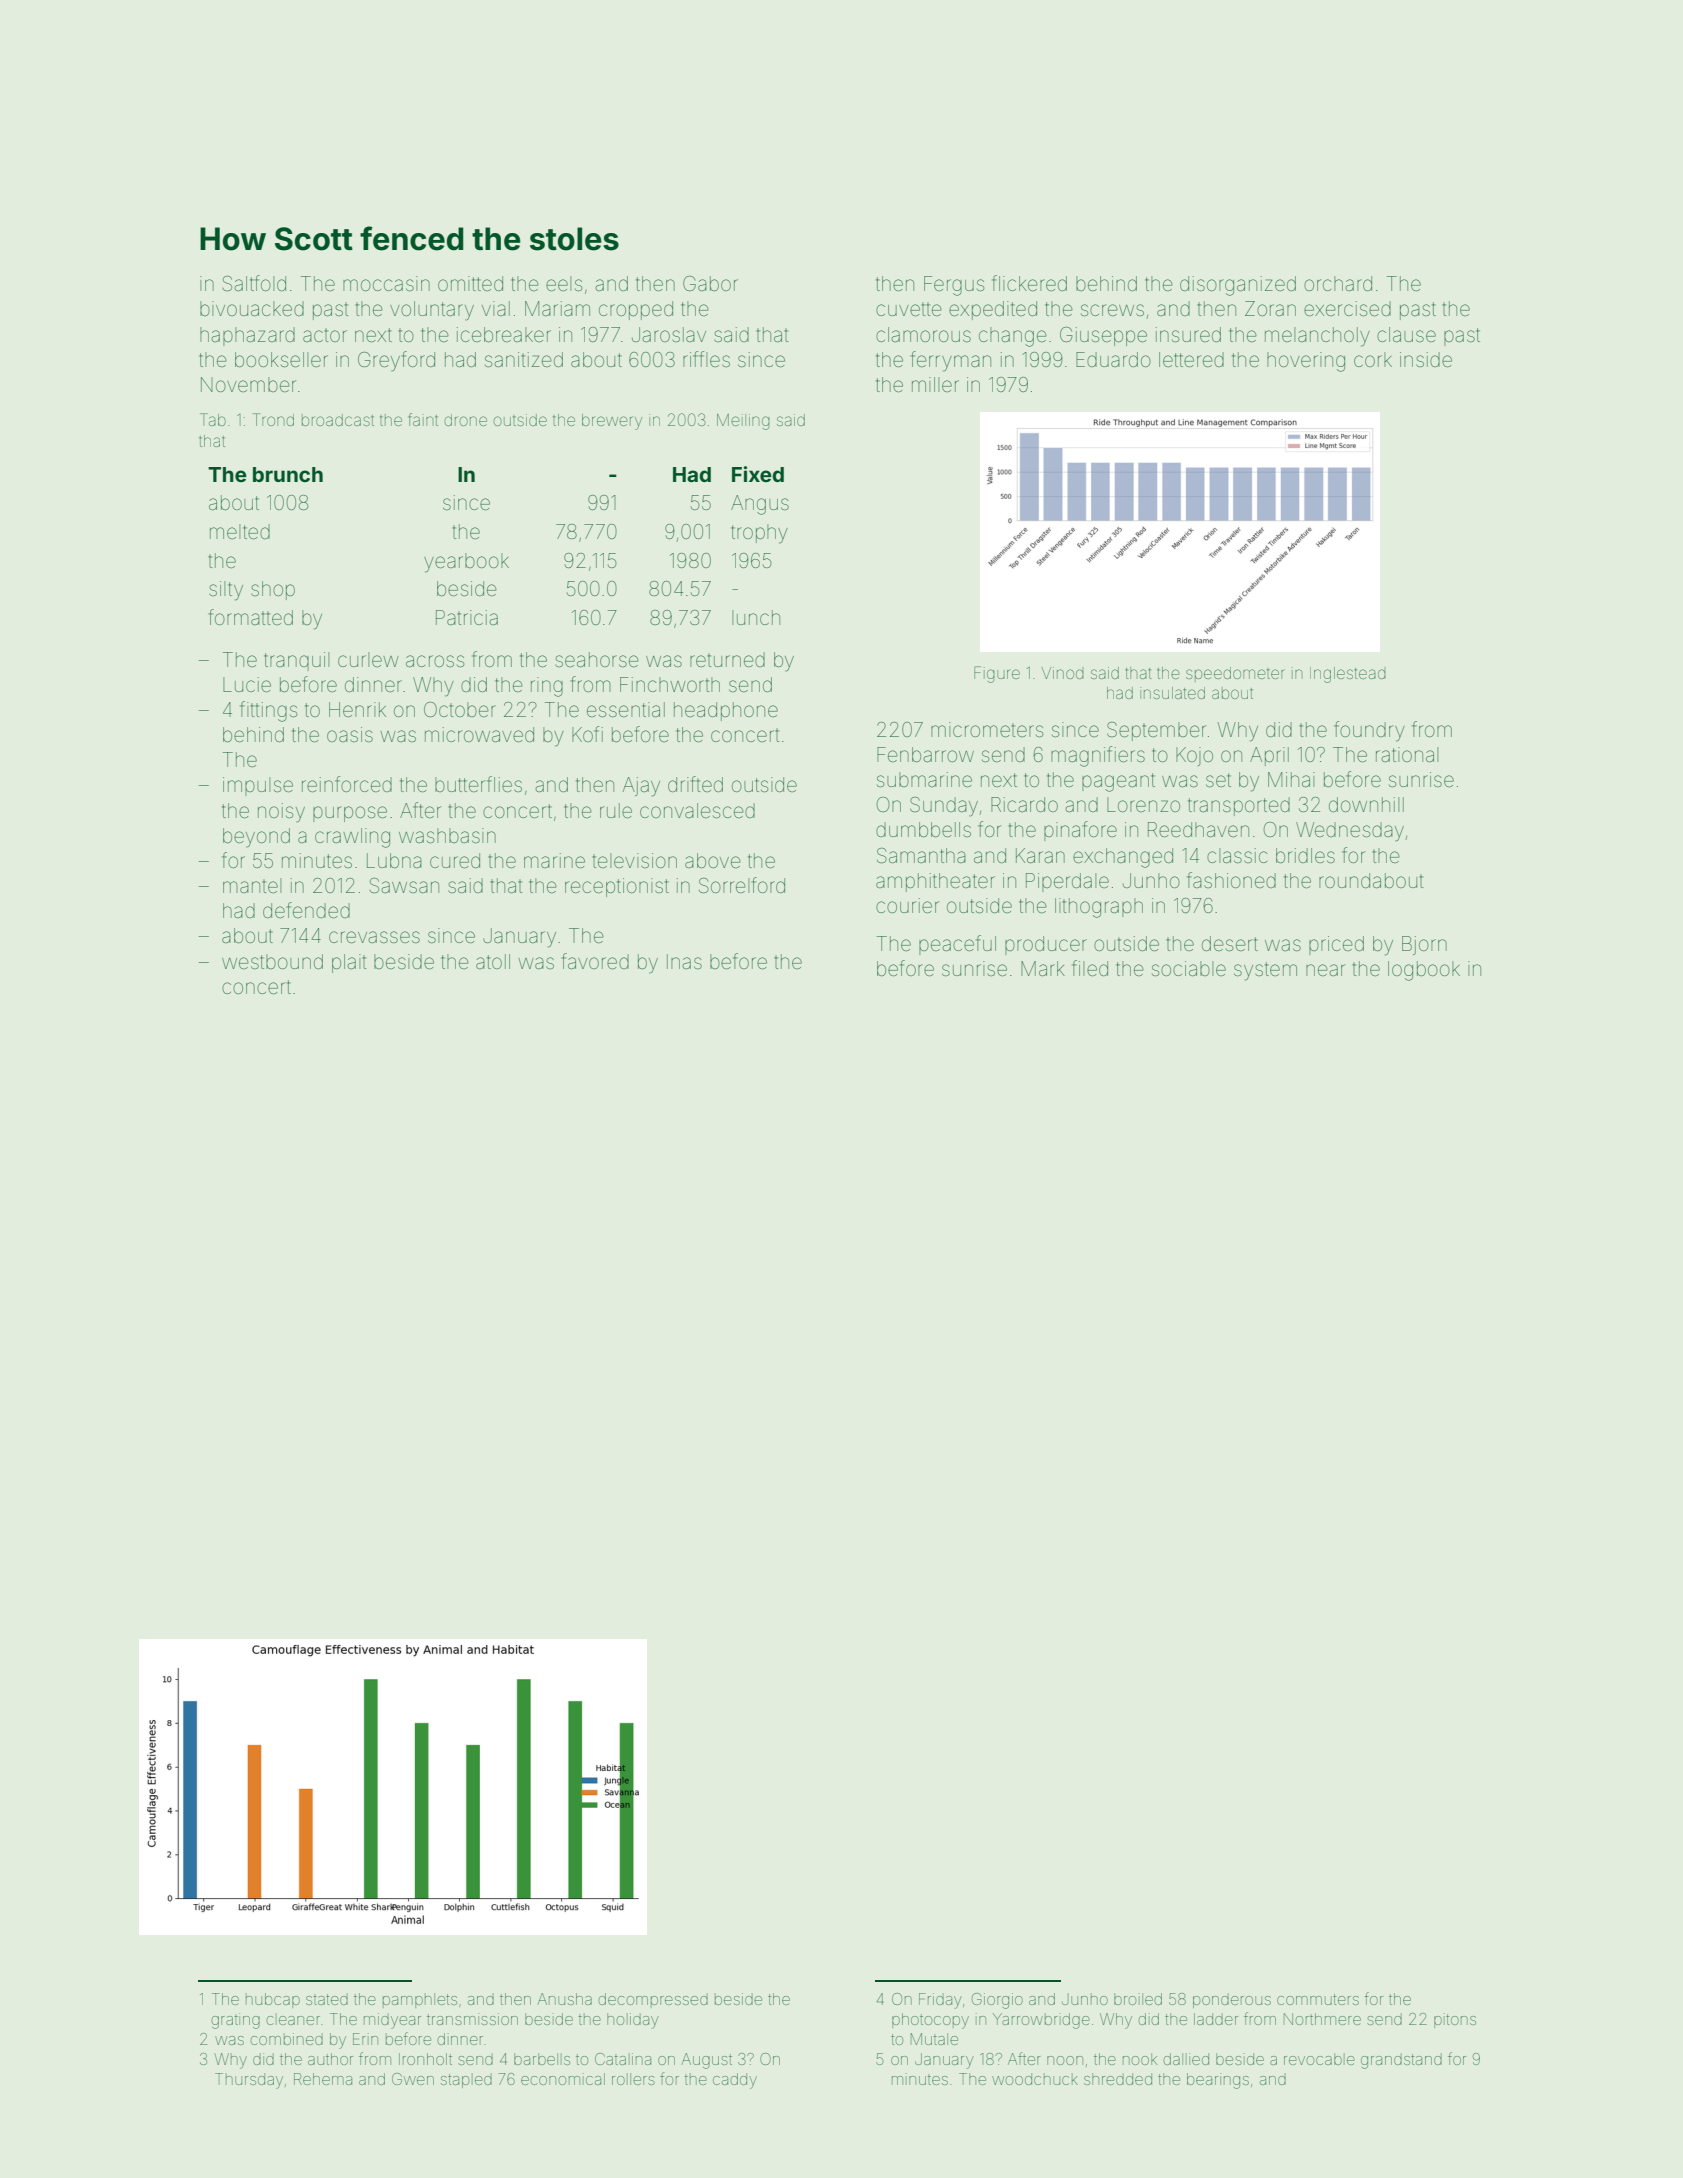 The width and height of the screenshot is (1683, 2178). I want to click on oasis, so click(350, 734).
